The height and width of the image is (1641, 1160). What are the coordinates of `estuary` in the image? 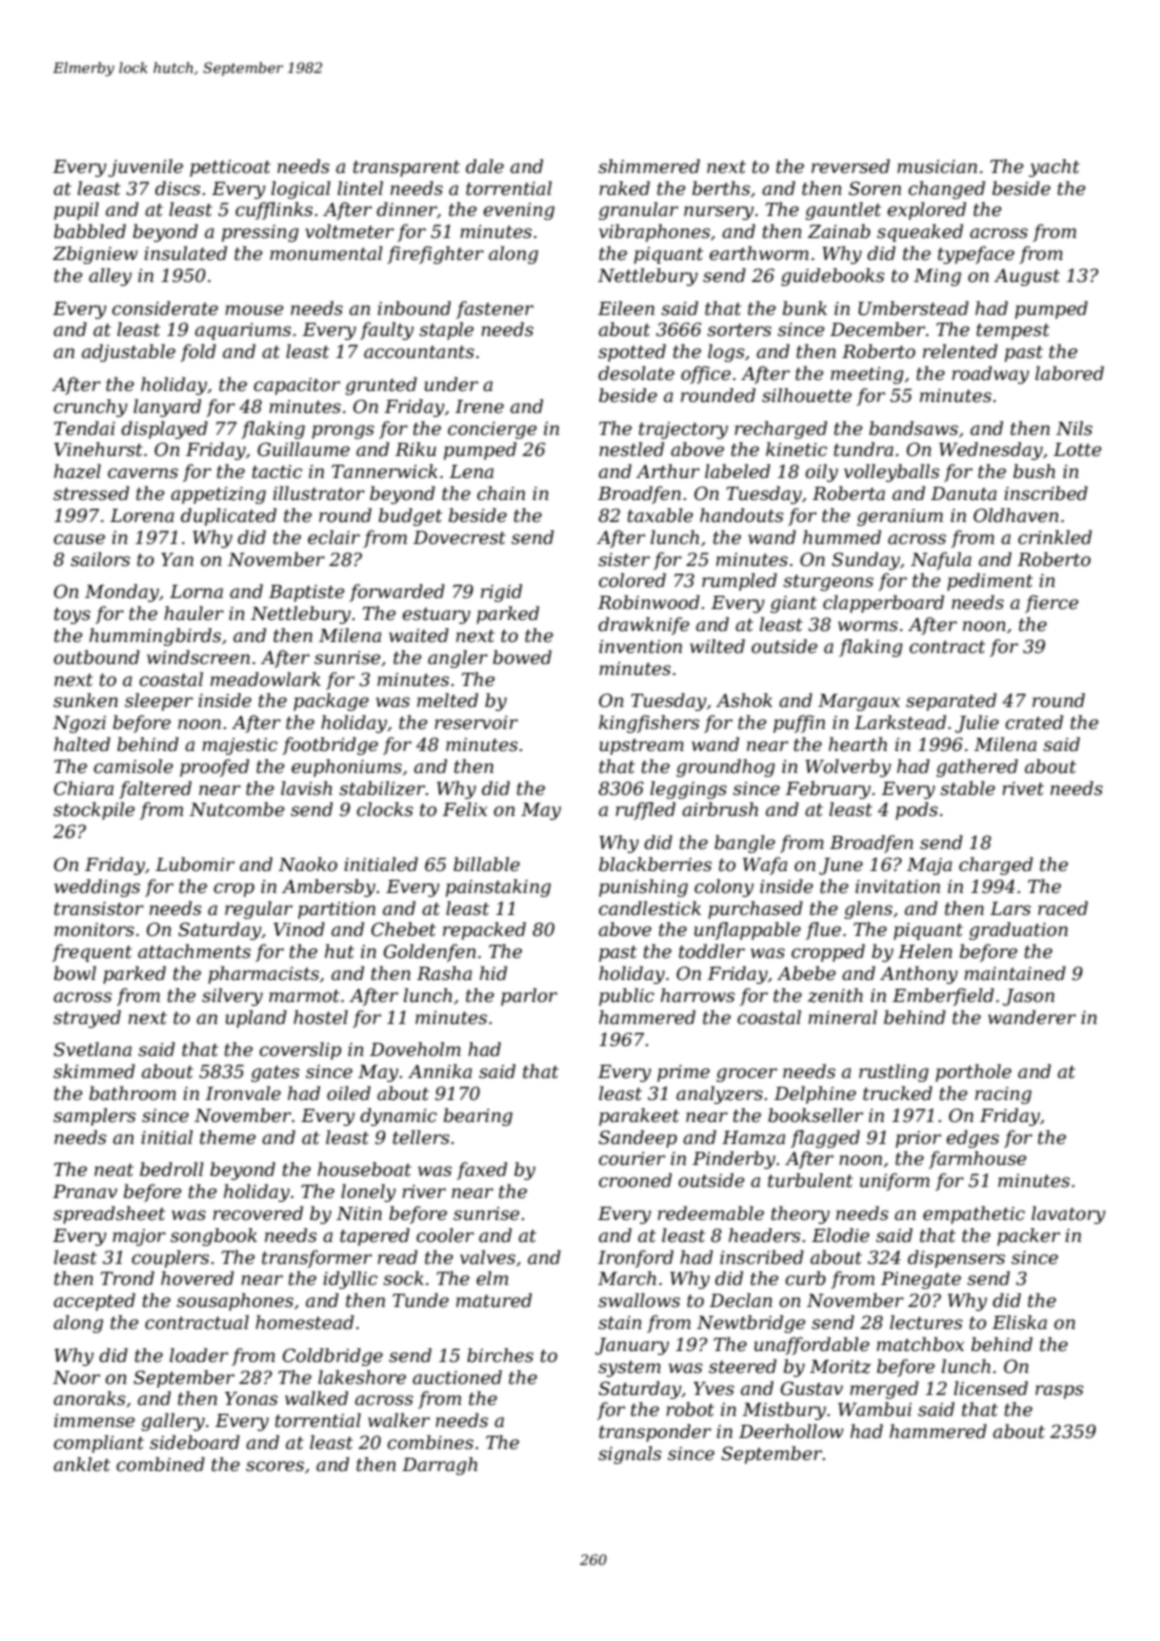 It's located at (436, 616).
